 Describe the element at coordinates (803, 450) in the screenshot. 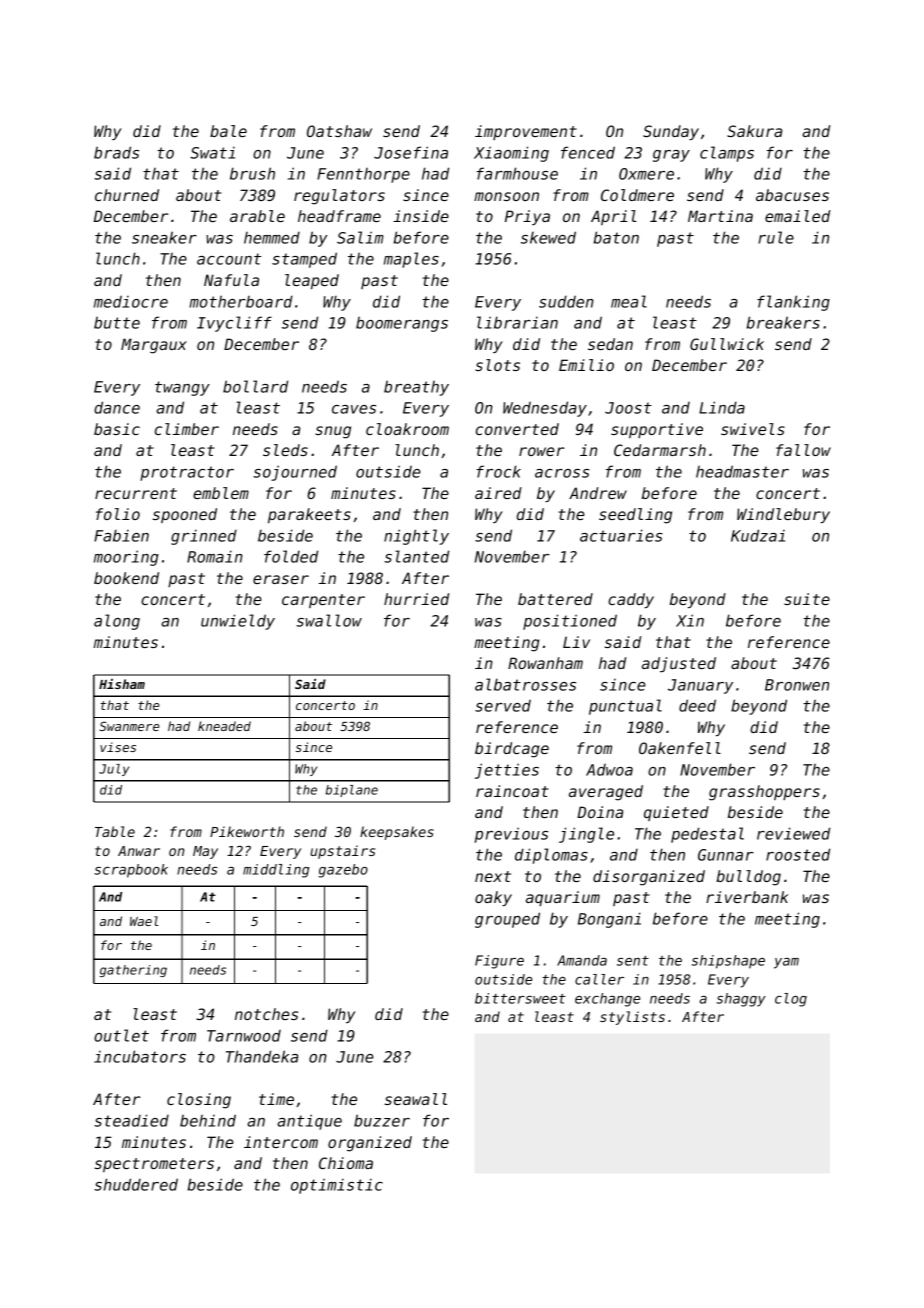

I see `fallow` at that location.
